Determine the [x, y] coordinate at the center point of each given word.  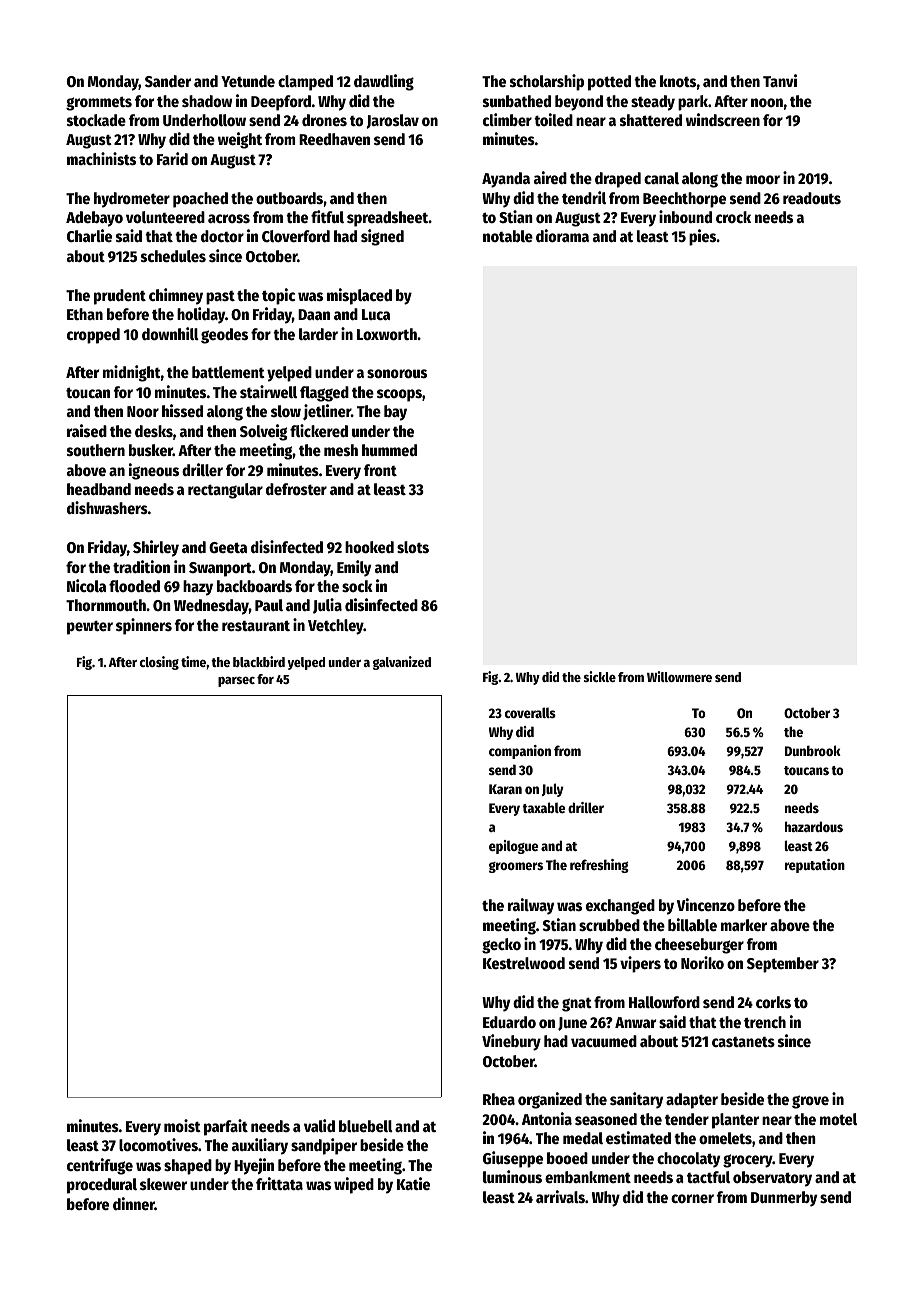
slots [413, 547]
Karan [505, 789]
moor [763, 179]
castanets [743, 1042]
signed [382, 237]
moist [182, 1125]
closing [159, 663]
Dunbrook [813, 750]
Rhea [499, 1099]
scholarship [547, 82]
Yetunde [248, 81]
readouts [812, 198]
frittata [279, 1183]
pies [703, 237]
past [220, 298]
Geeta [228, 547]
